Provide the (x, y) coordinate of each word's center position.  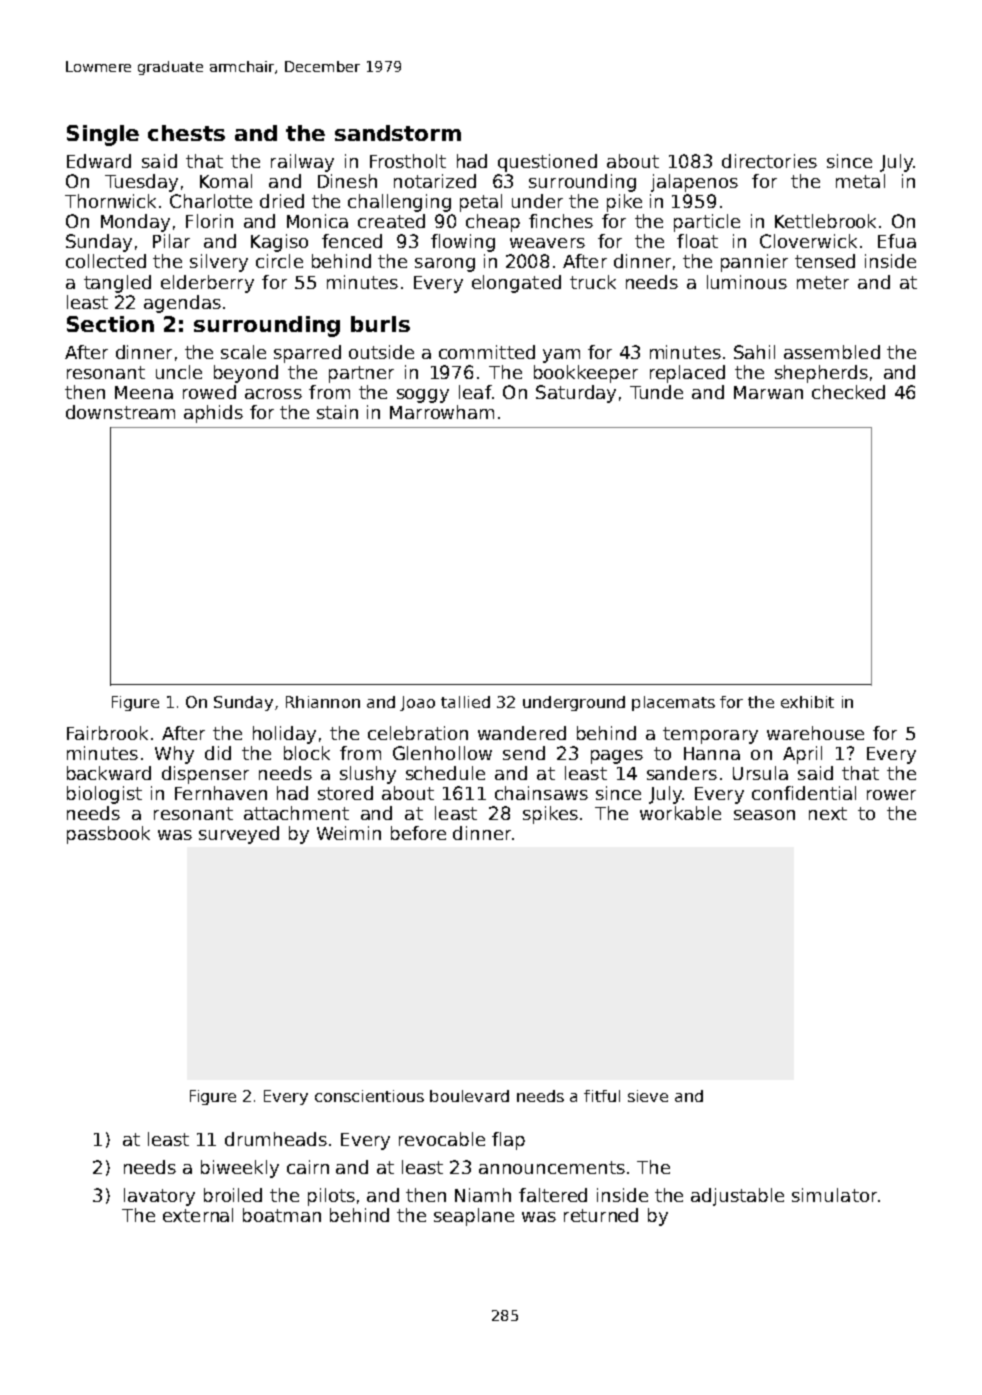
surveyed (239, 835)
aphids (213, 414)
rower (891, 795)
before (418, 833)
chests (186, 133)
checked (848, 392)
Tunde (656, 392)
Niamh (483, 1195)
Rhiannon (323, 702)
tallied (465, 702)
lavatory (159, 1197)
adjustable (737, 1197)
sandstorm (398, 133)
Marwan (768, 392)
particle (707, 223)
